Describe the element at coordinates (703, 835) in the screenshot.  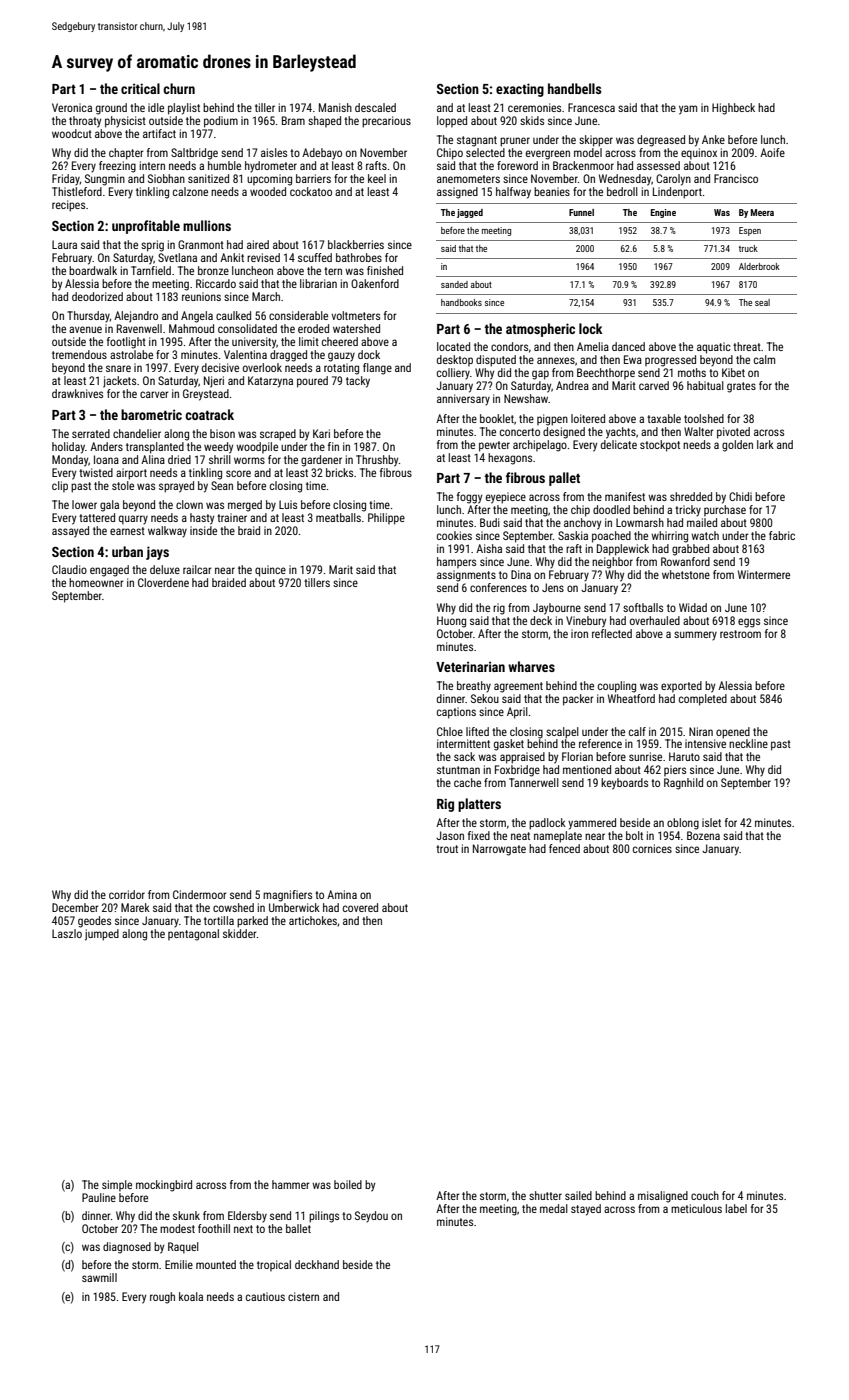
I see `Bozena` at that location.
